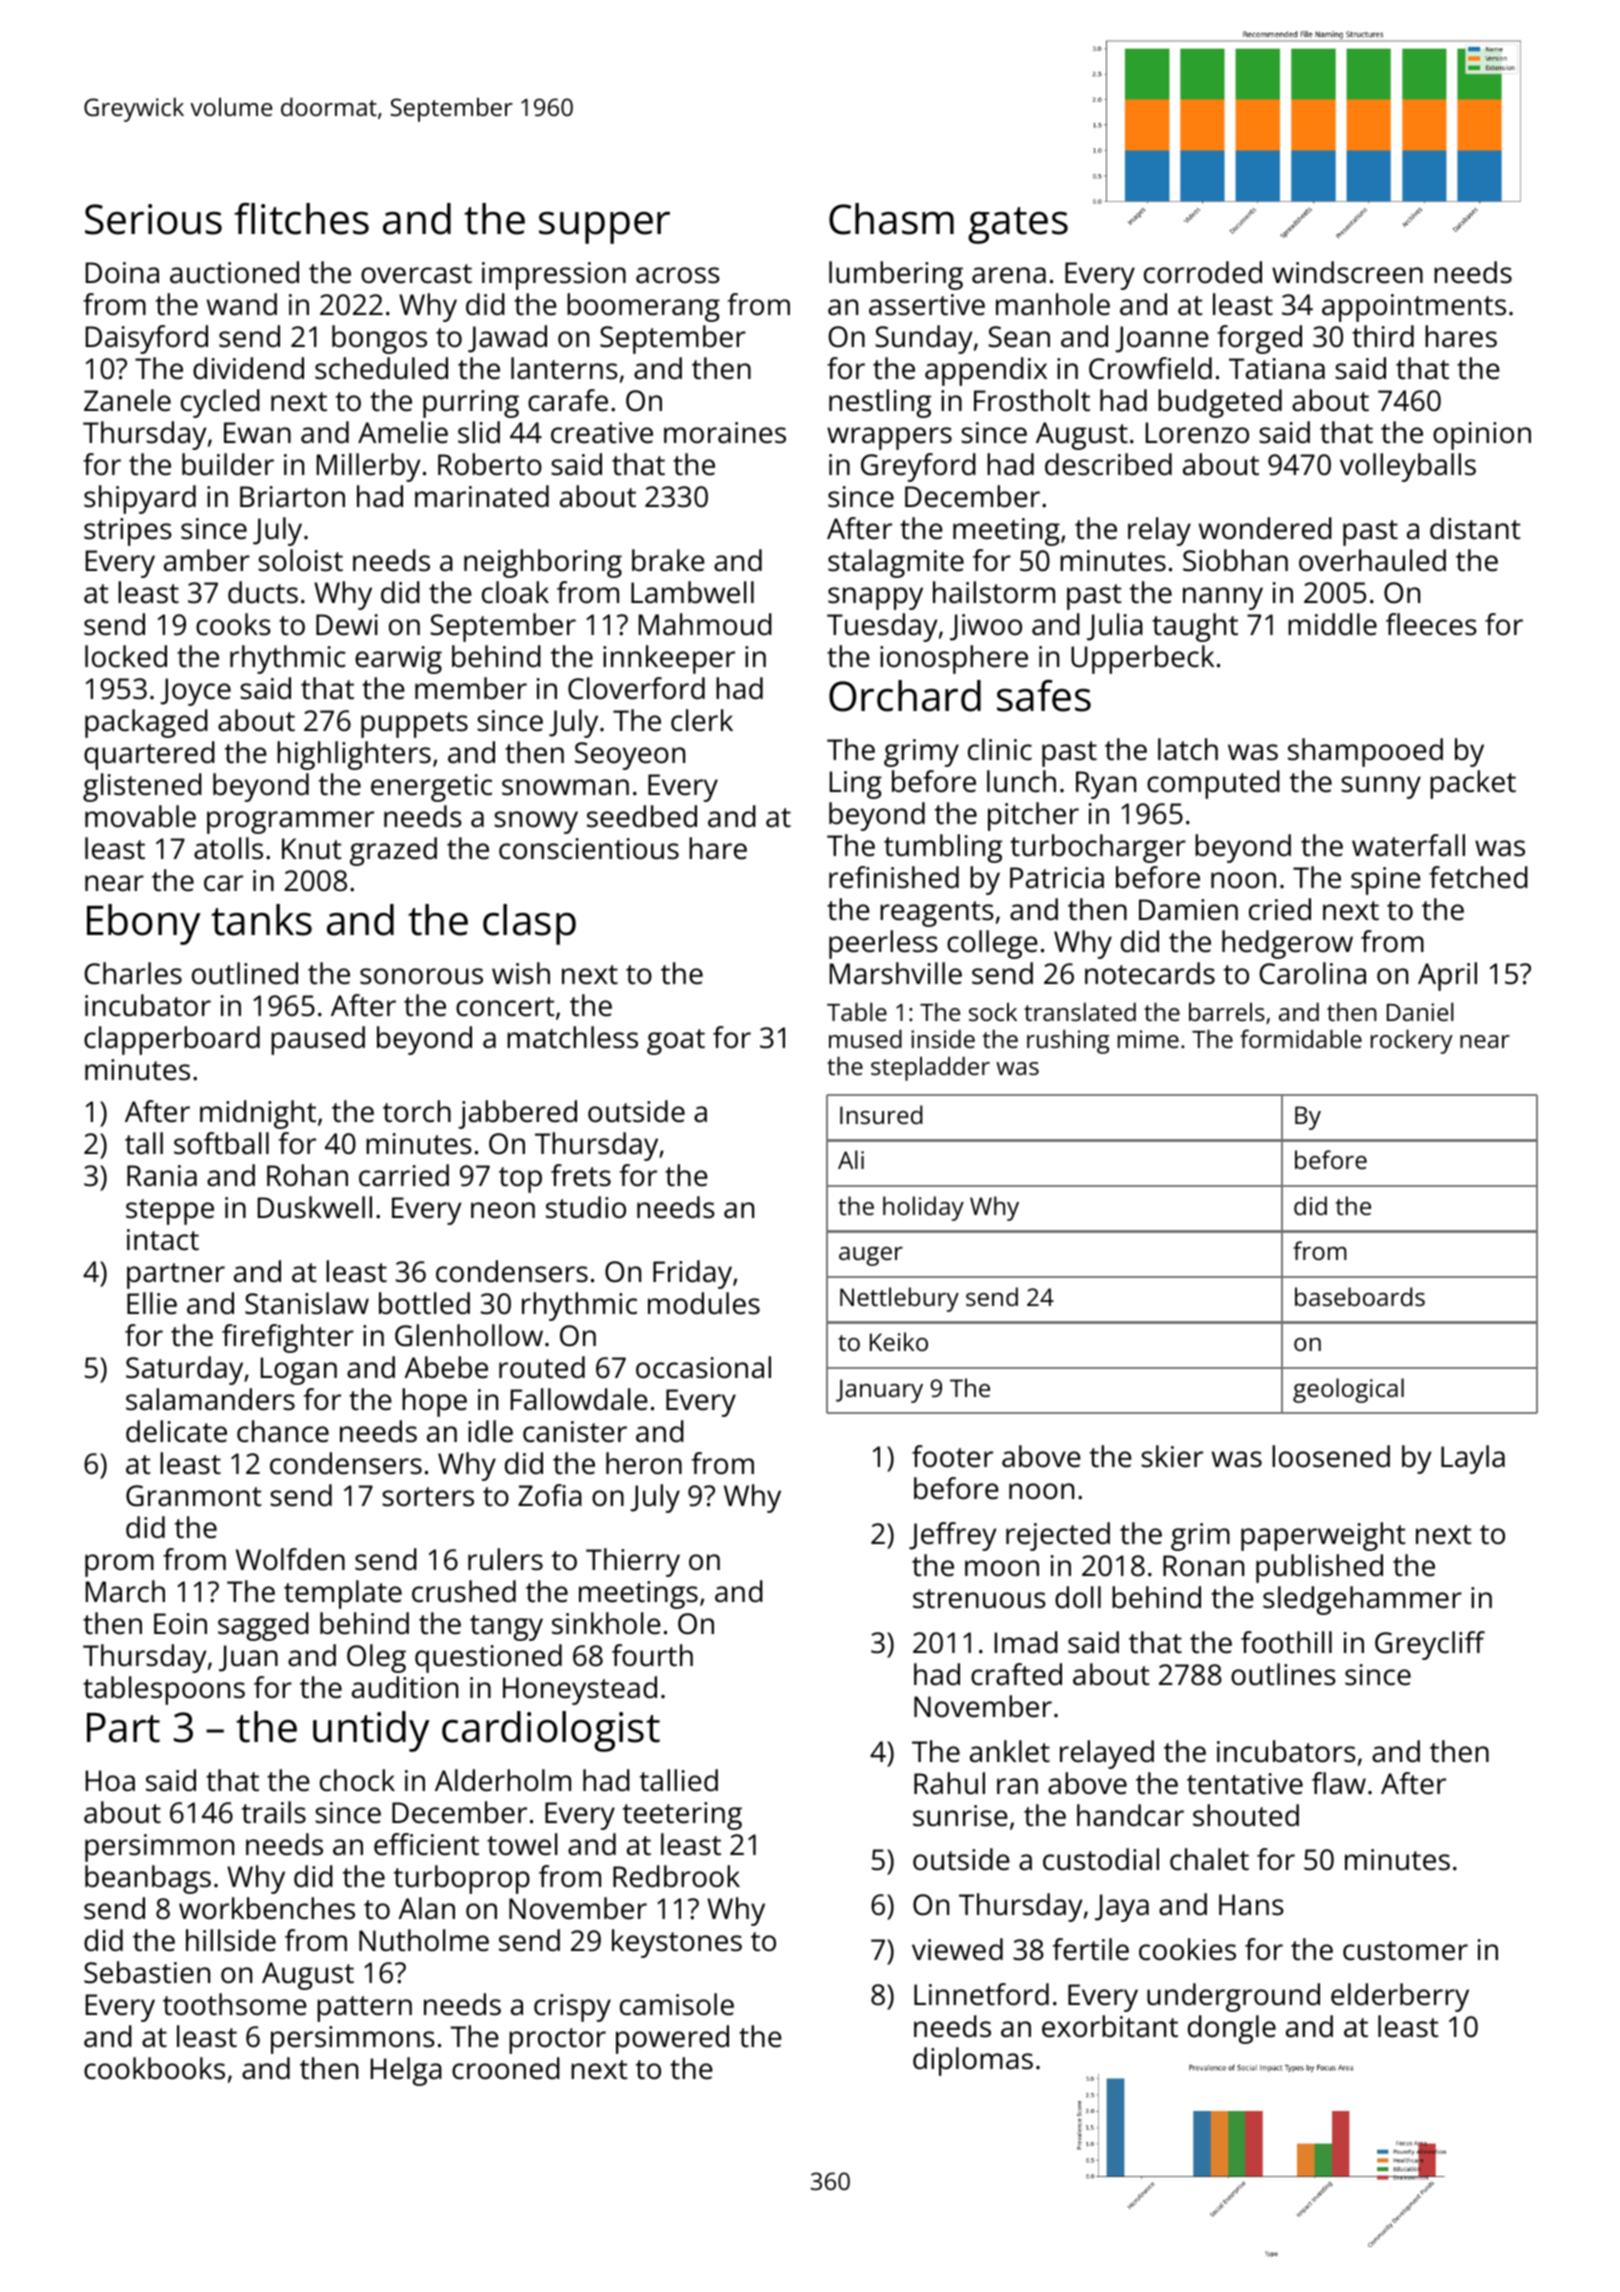 The height and width of the screenshot is (2292, 1620). Describe the element at coordinates (652, 1655) in the screenshot. I see `fourth` at that location.
